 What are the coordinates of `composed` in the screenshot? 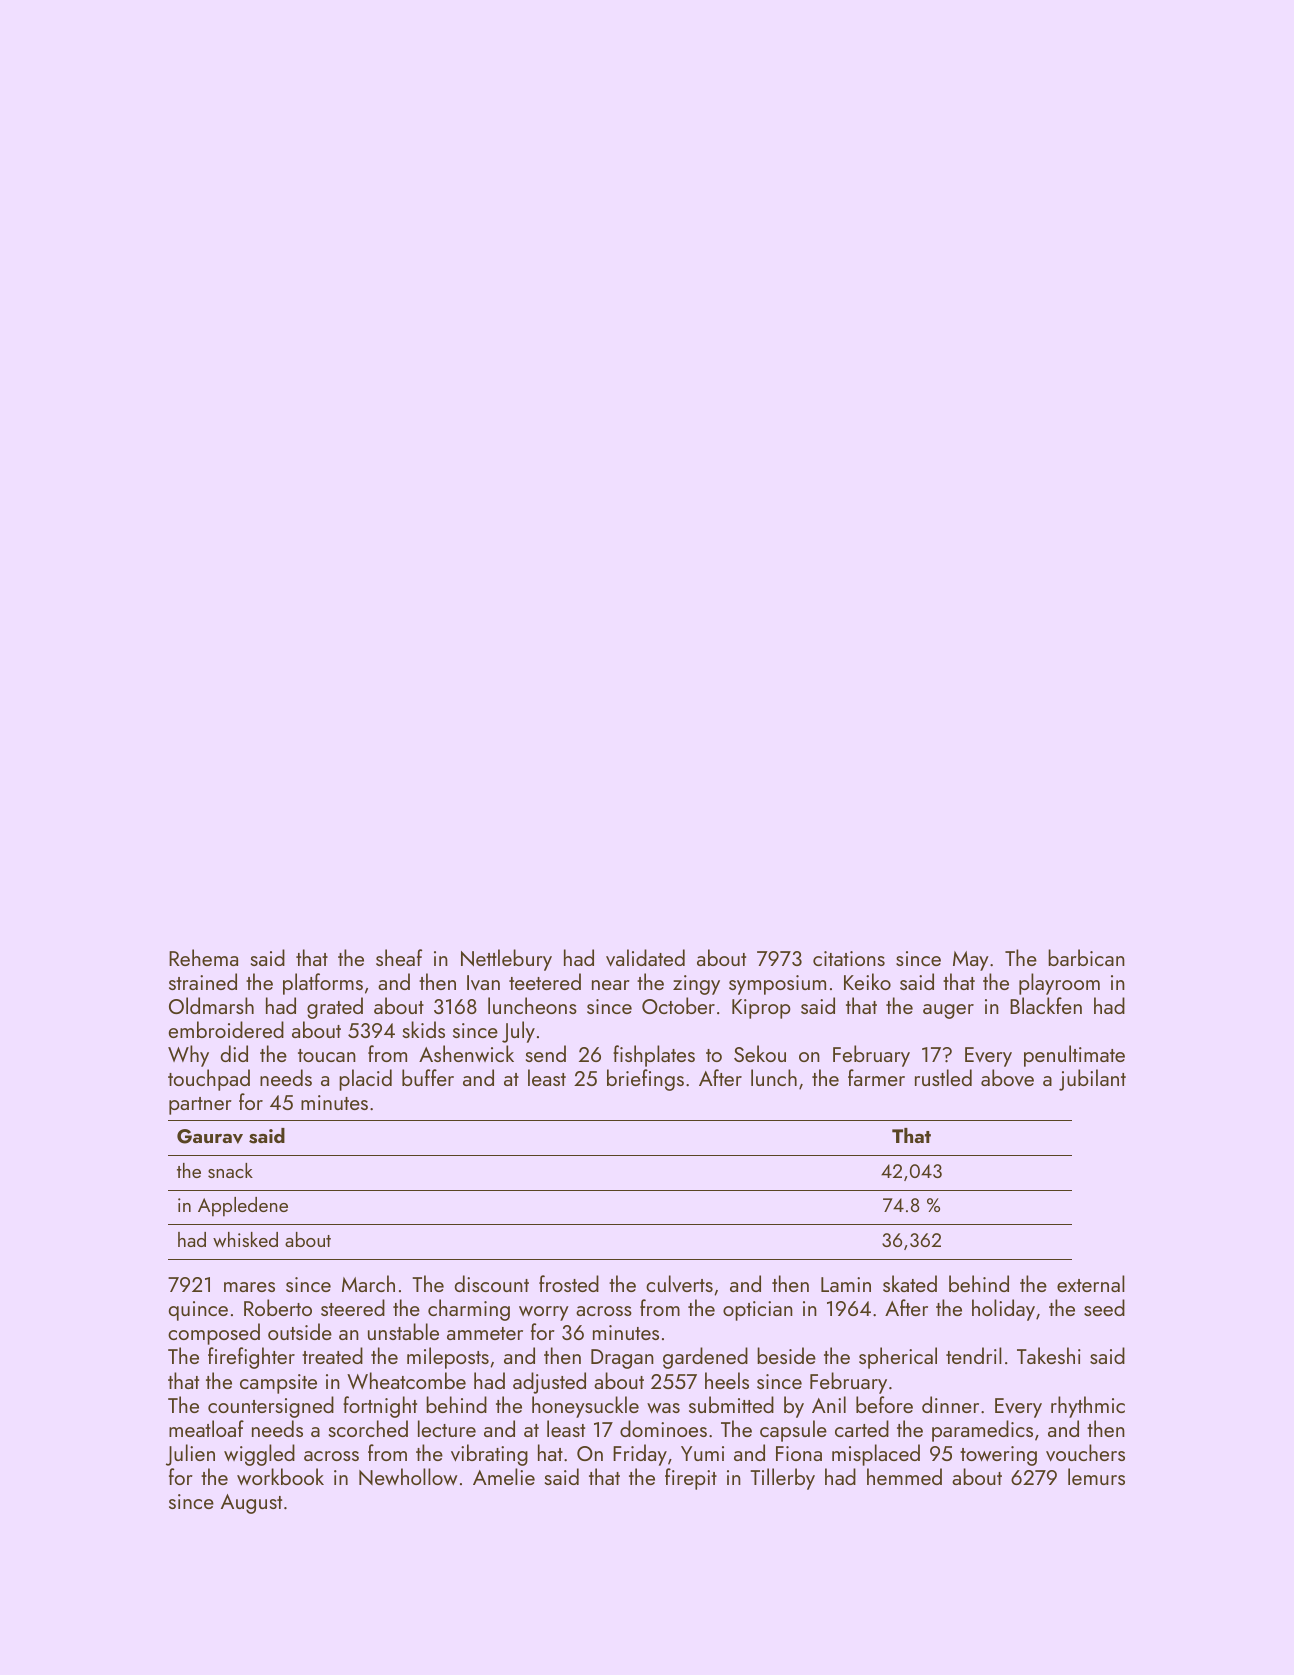 It's located at (214, 1334).
